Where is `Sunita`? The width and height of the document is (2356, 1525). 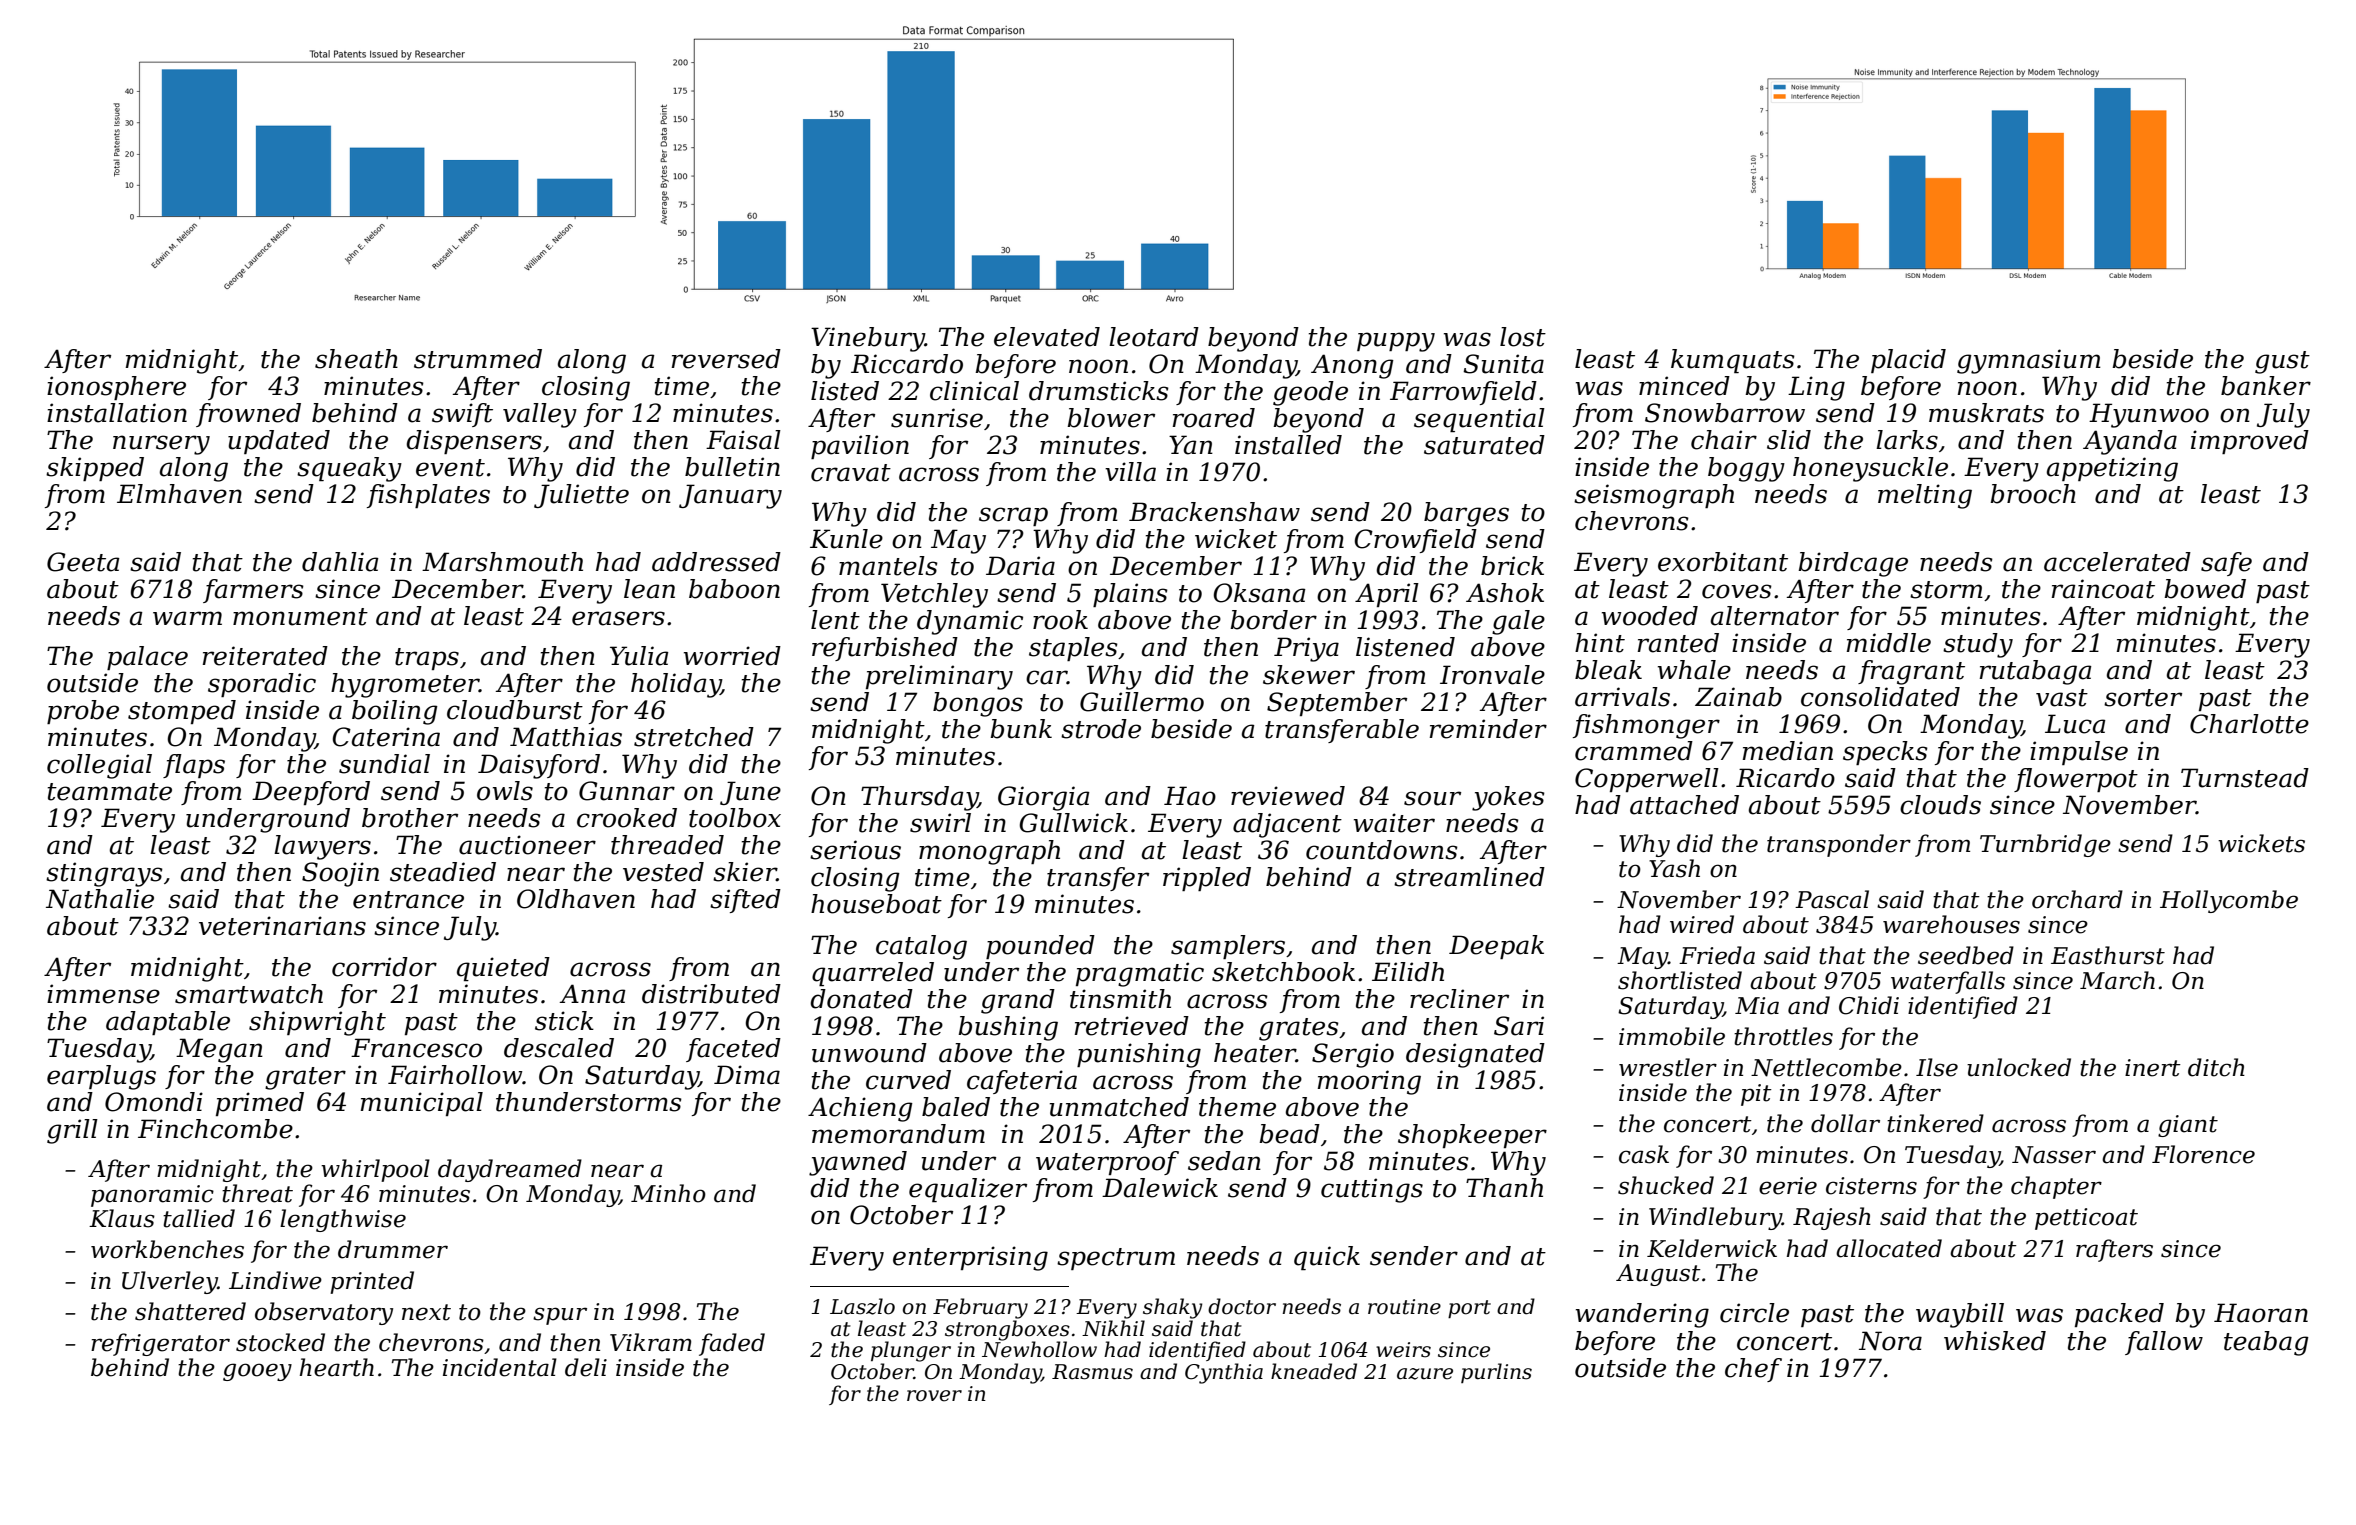
Sunita is located at coordinates (1503, 364).
